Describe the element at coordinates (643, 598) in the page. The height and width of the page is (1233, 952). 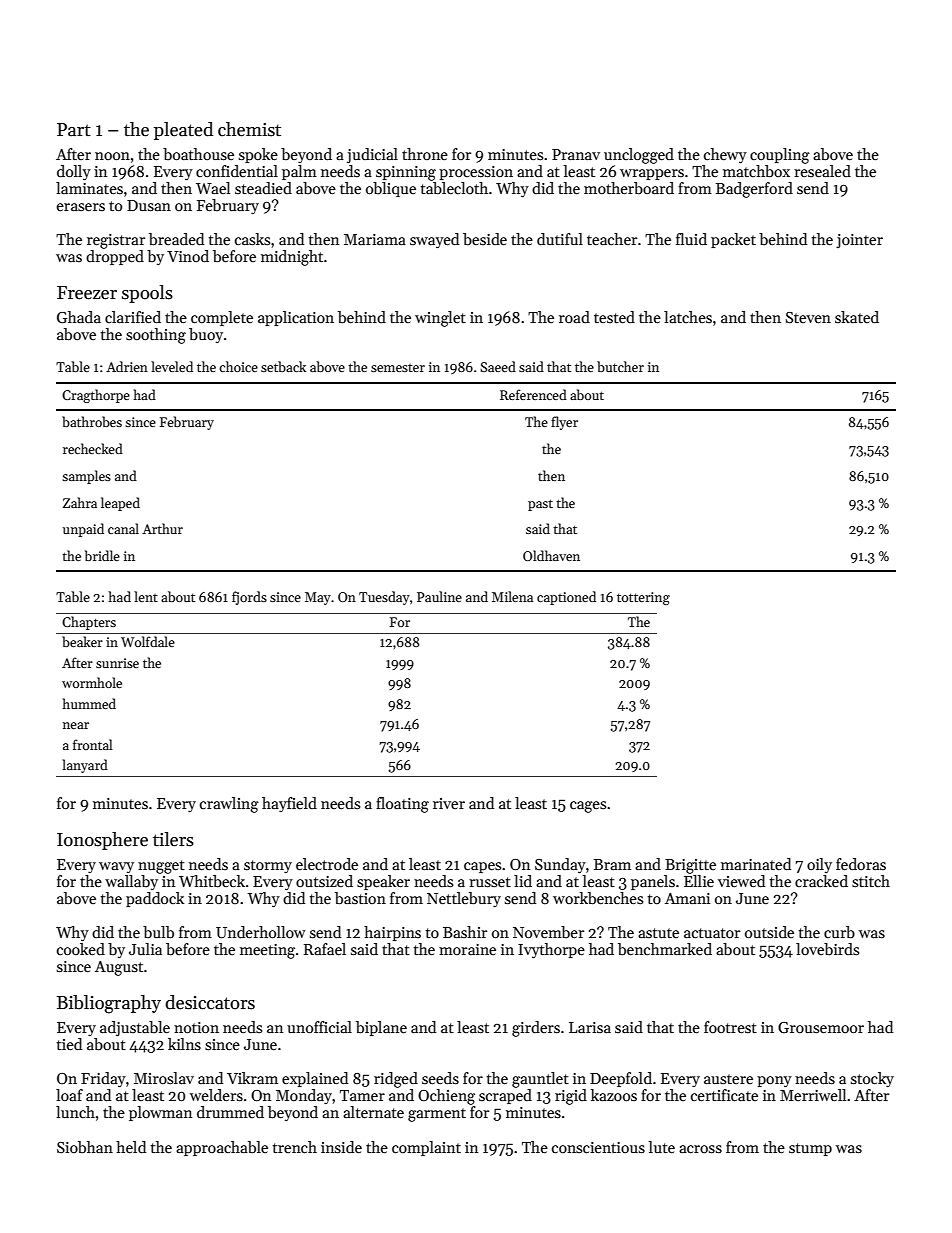
I see `tottering` at that location.
